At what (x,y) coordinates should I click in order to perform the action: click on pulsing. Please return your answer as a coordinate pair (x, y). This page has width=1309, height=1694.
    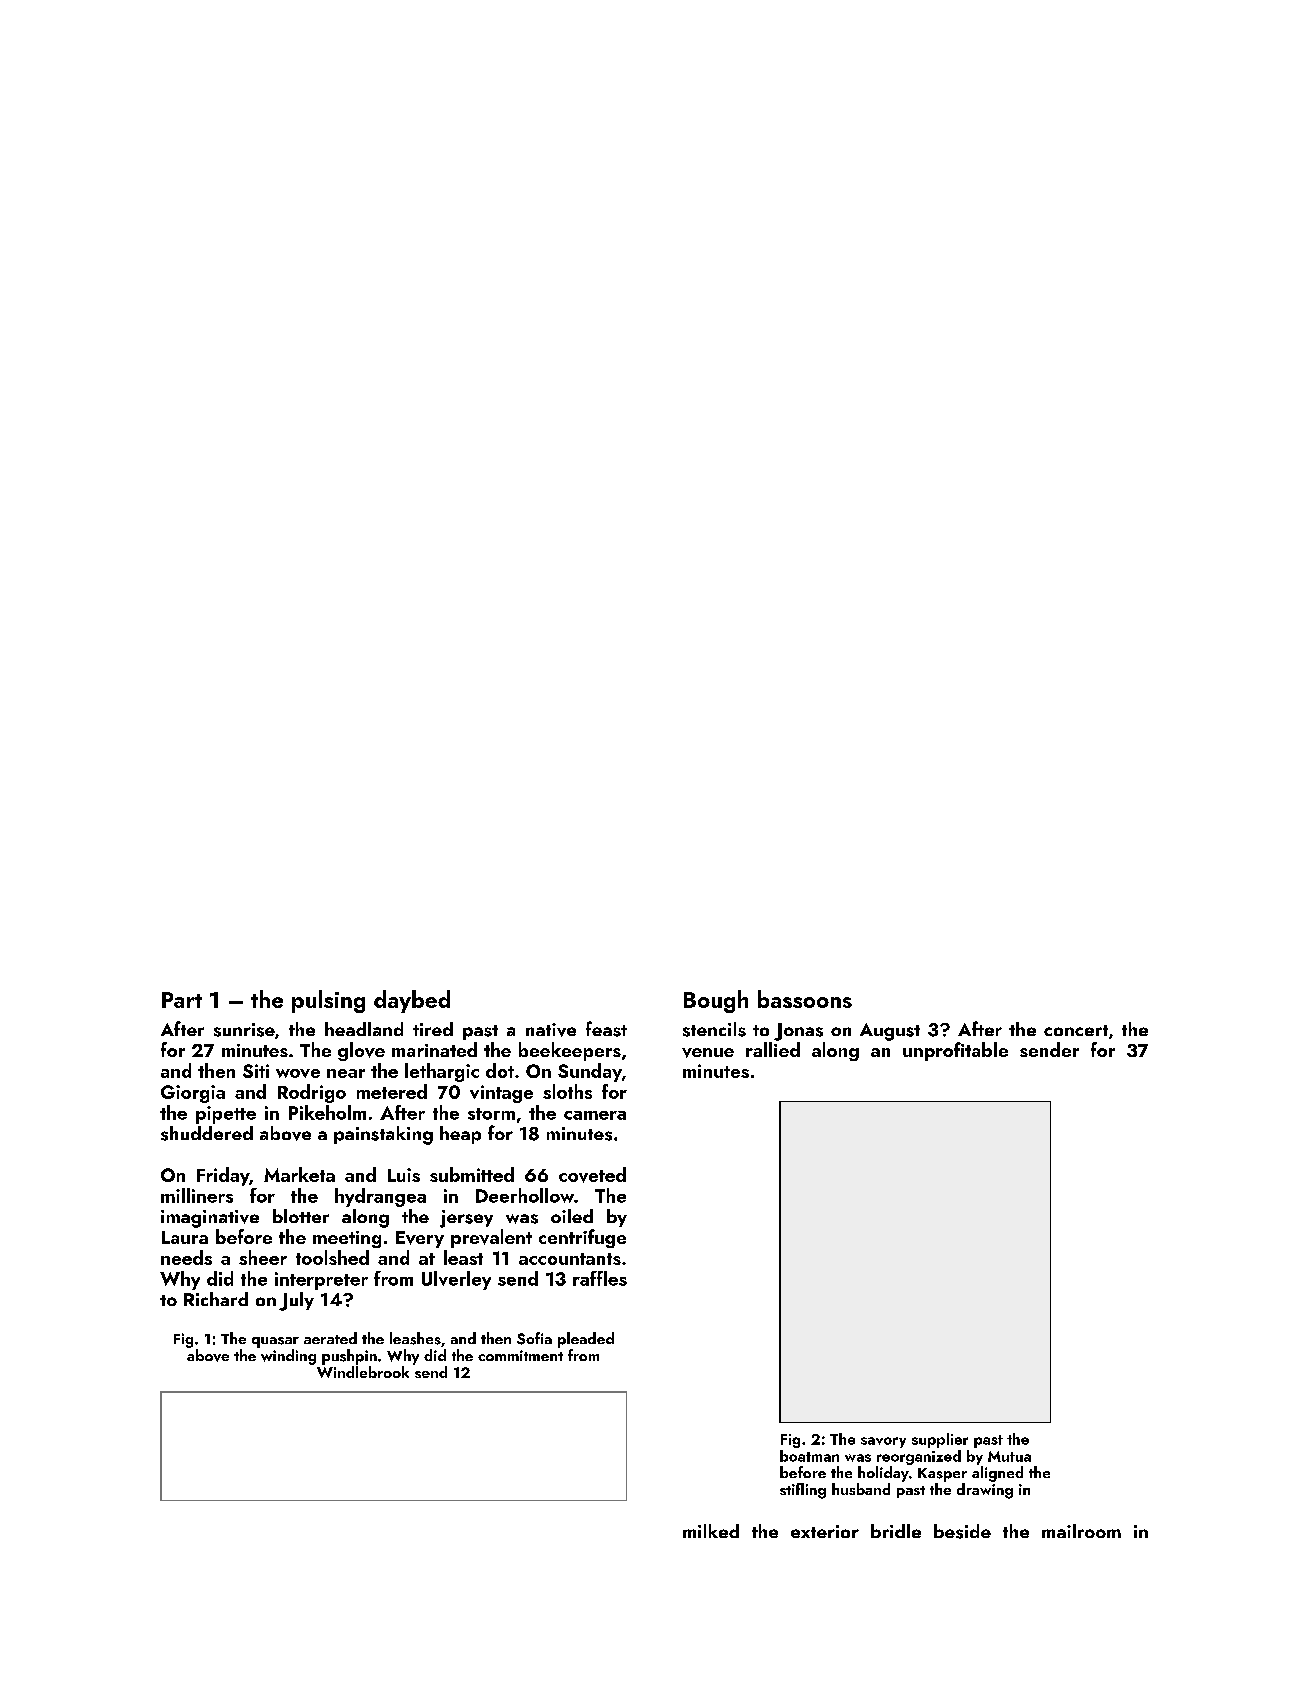
    Looking at the image, I should click on (328, 1001).
